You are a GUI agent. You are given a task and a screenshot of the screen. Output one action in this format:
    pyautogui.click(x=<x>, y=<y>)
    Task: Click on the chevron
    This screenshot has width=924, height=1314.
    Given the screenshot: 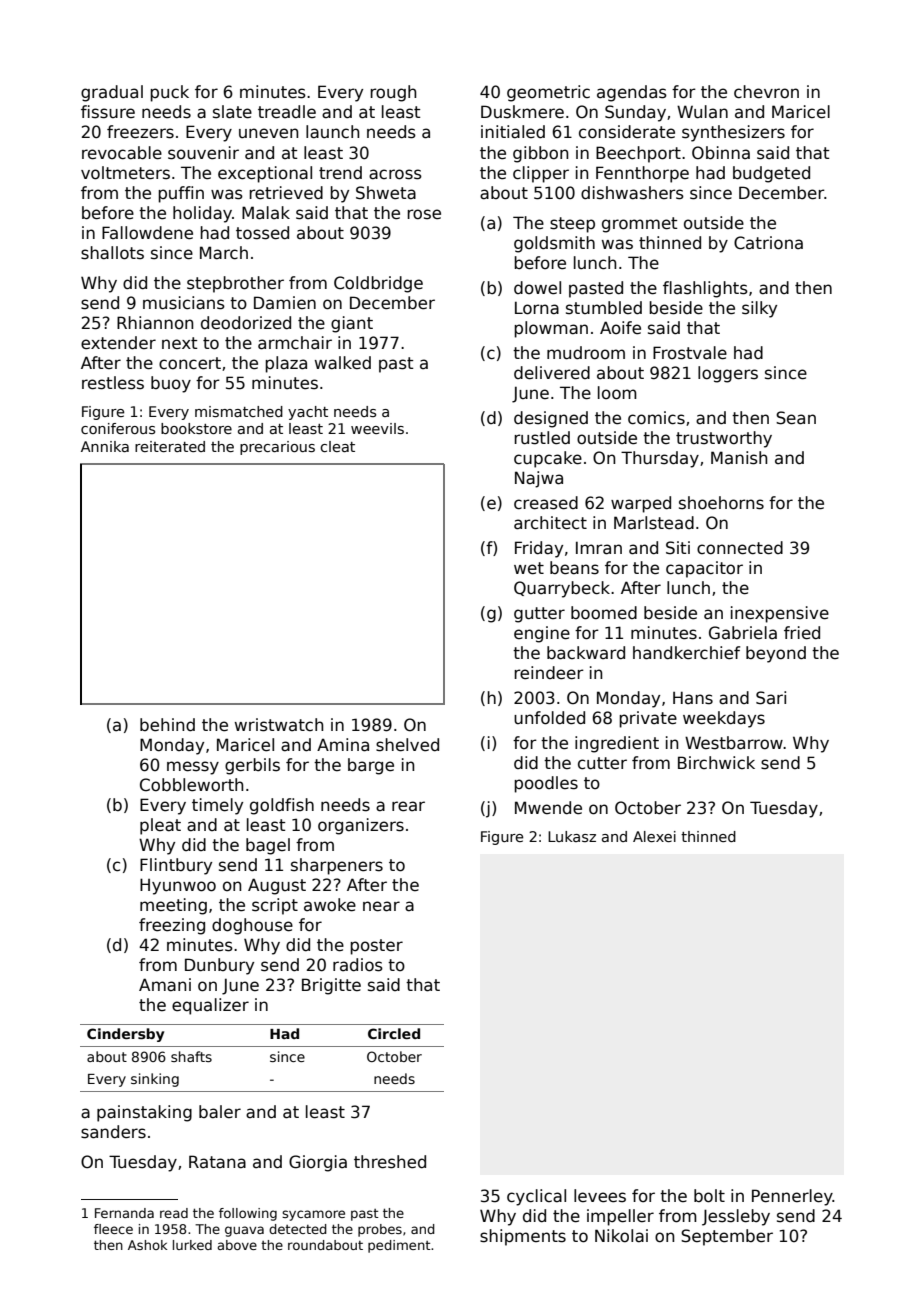 What is the action you would take?
    pyautogui.click(x=766, y=92)
